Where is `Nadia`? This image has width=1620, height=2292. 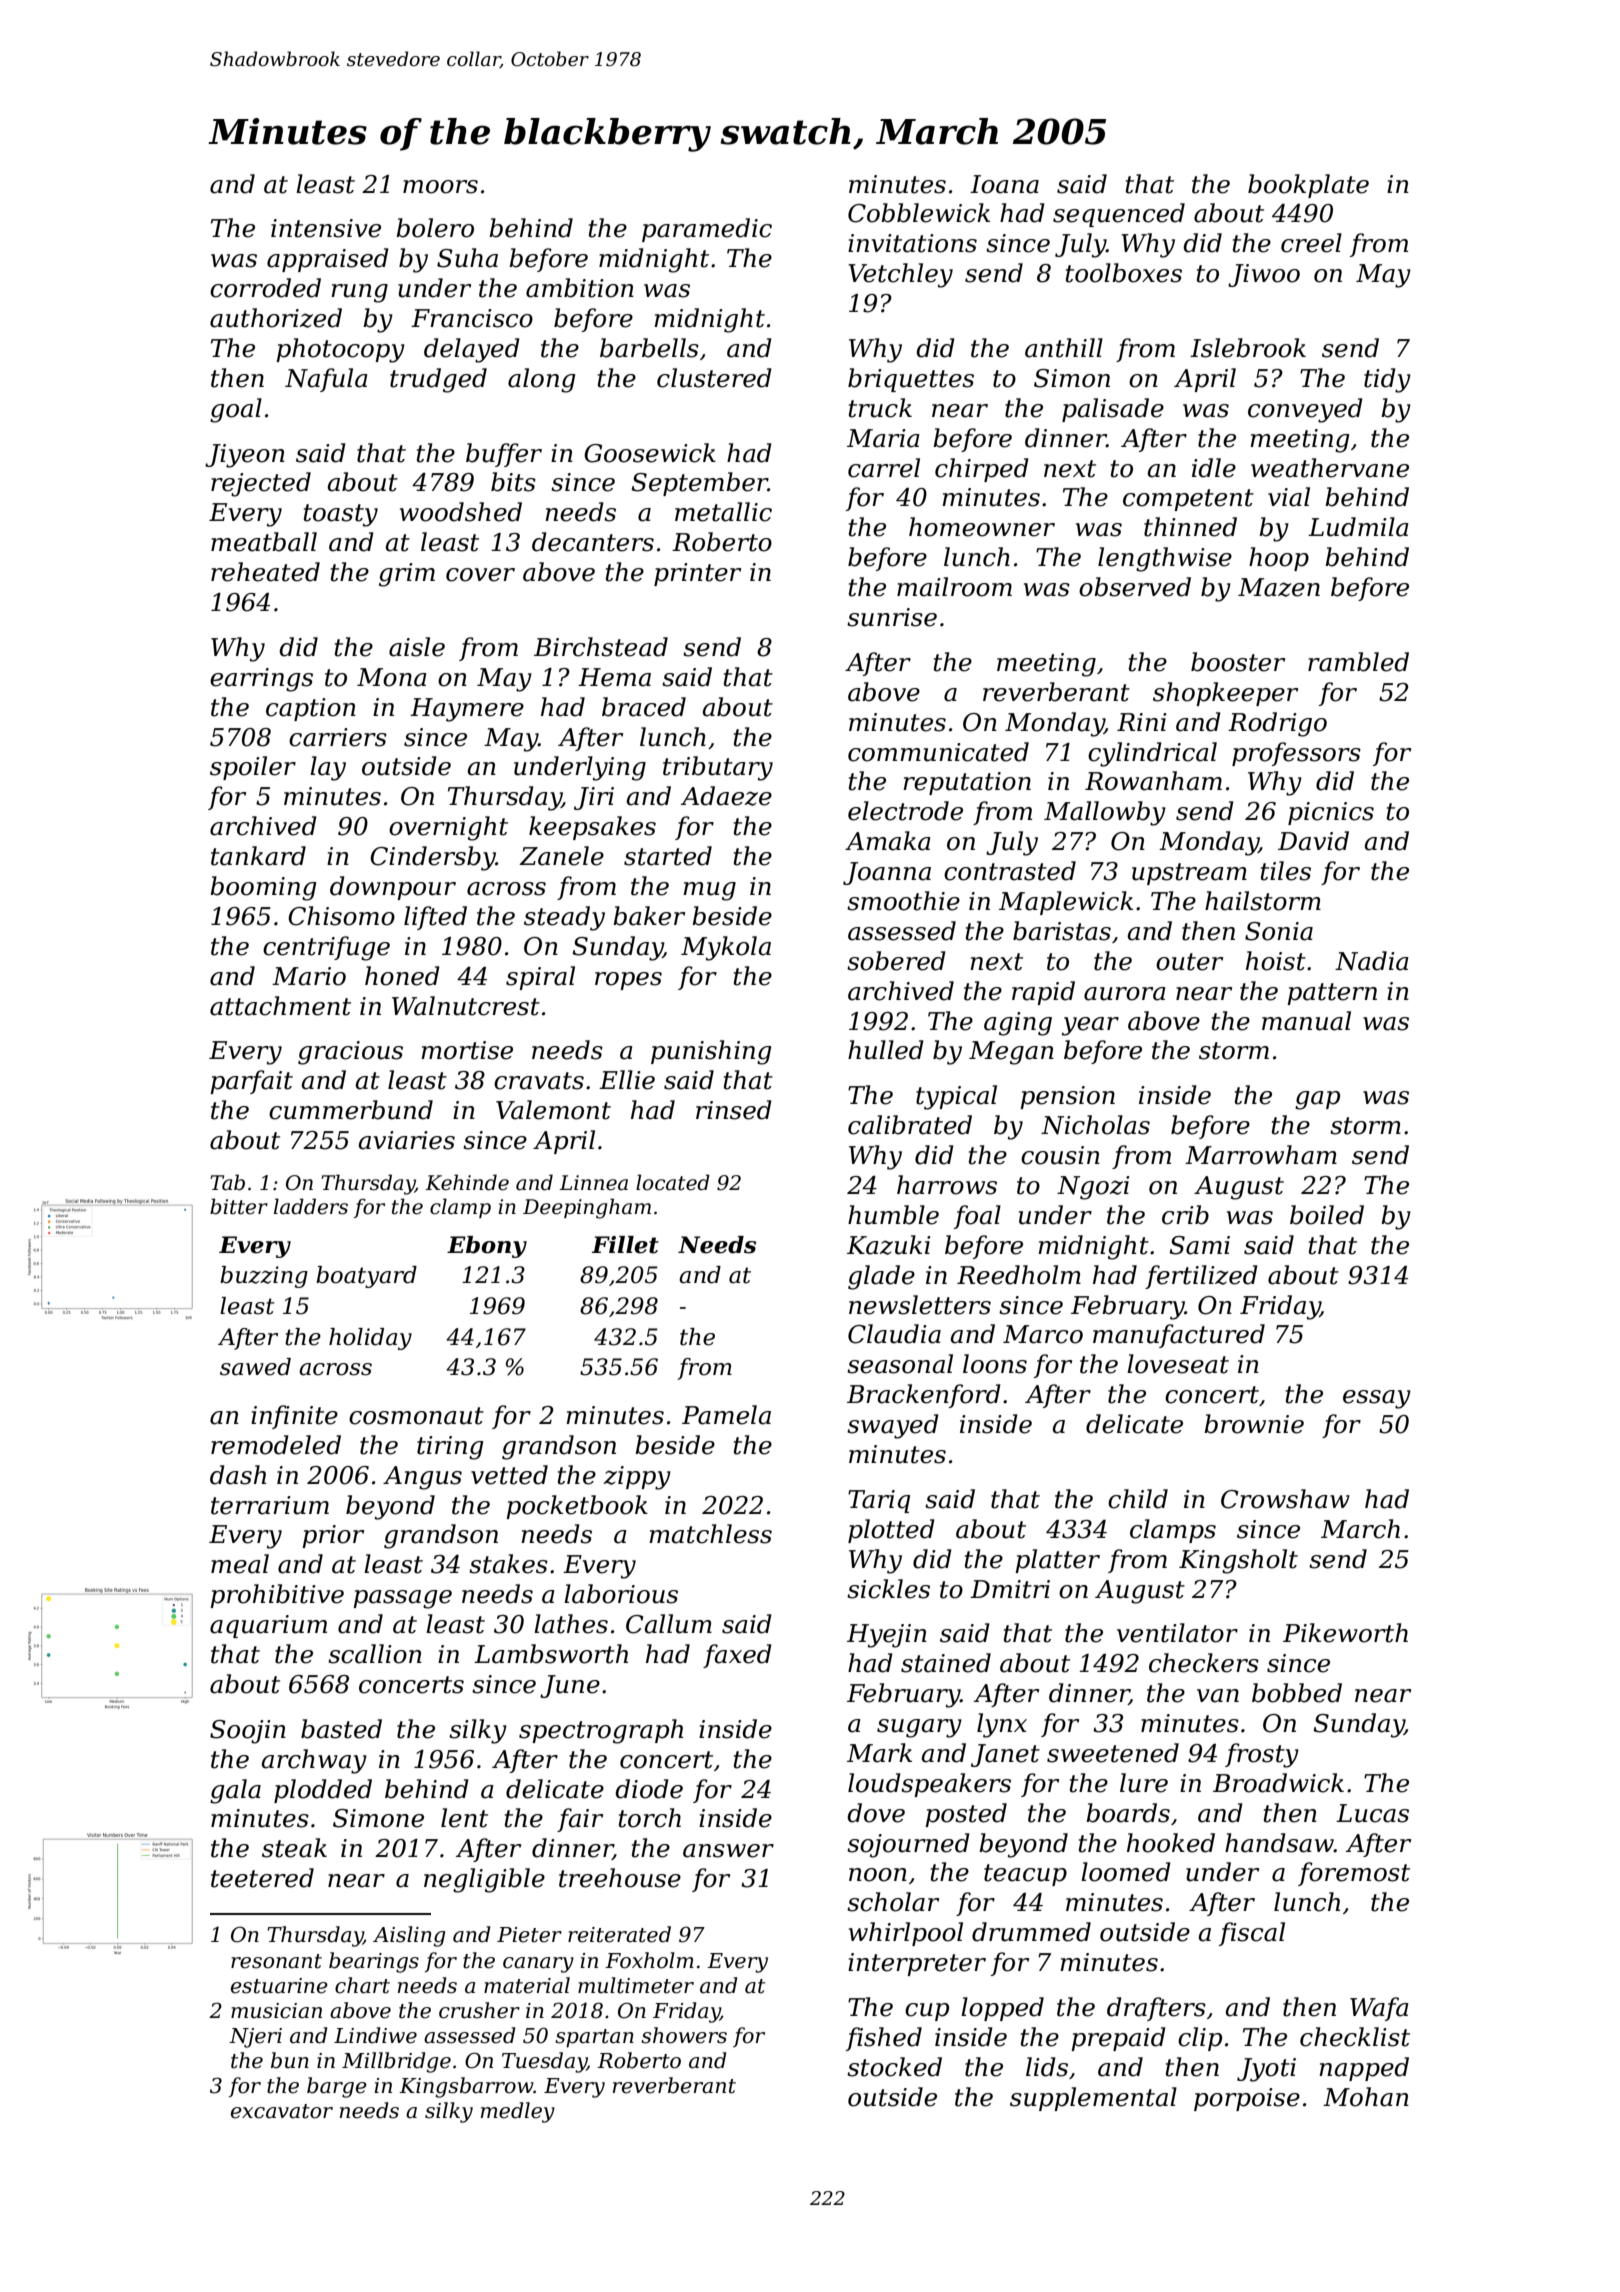 Nadia is located at coordinates (1372, 961).
